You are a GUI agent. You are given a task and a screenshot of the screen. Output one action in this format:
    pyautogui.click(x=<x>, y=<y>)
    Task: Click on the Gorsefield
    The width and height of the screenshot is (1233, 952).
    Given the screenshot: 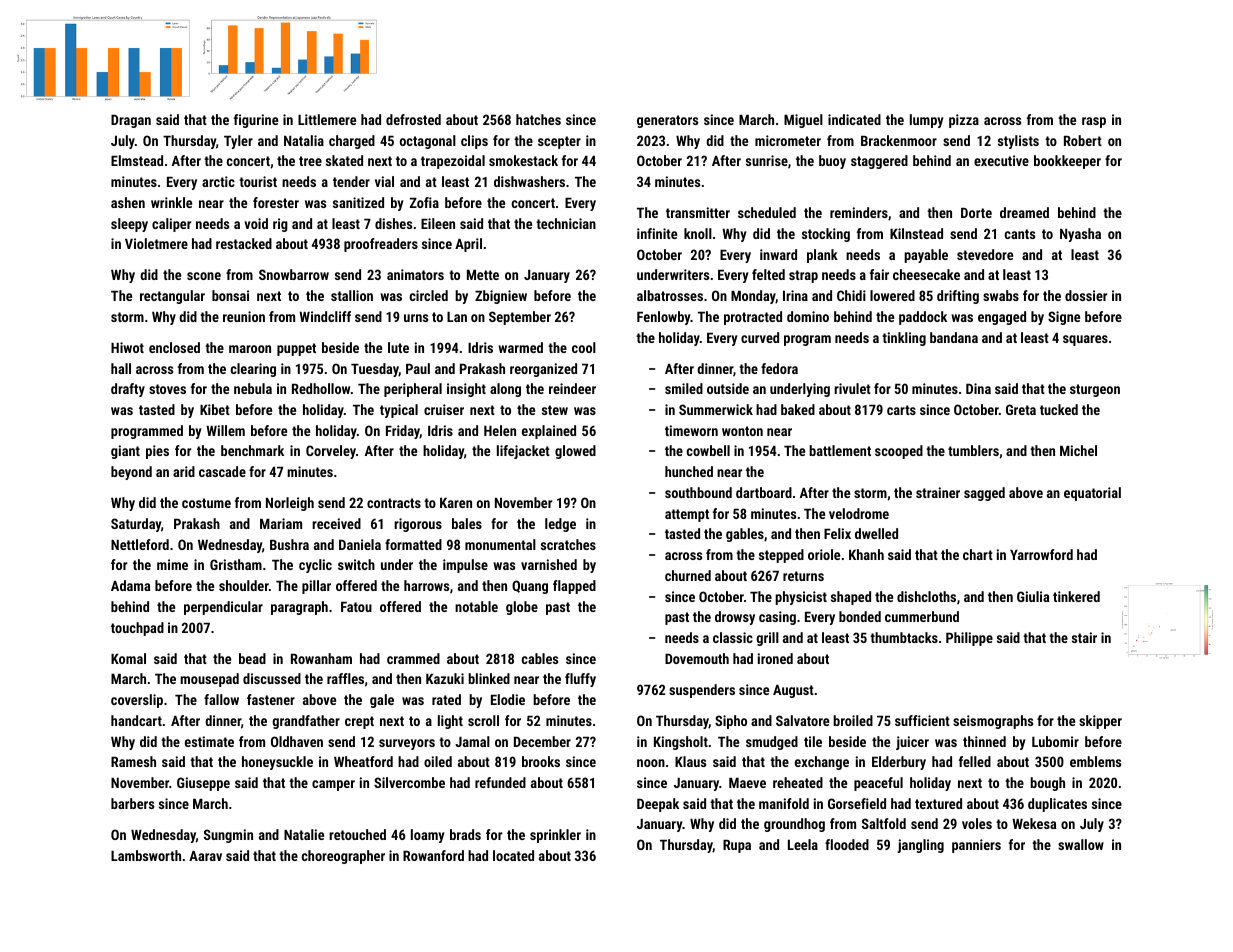 What is the action you would take?
    pyautogui.click(x=857, y=803)
